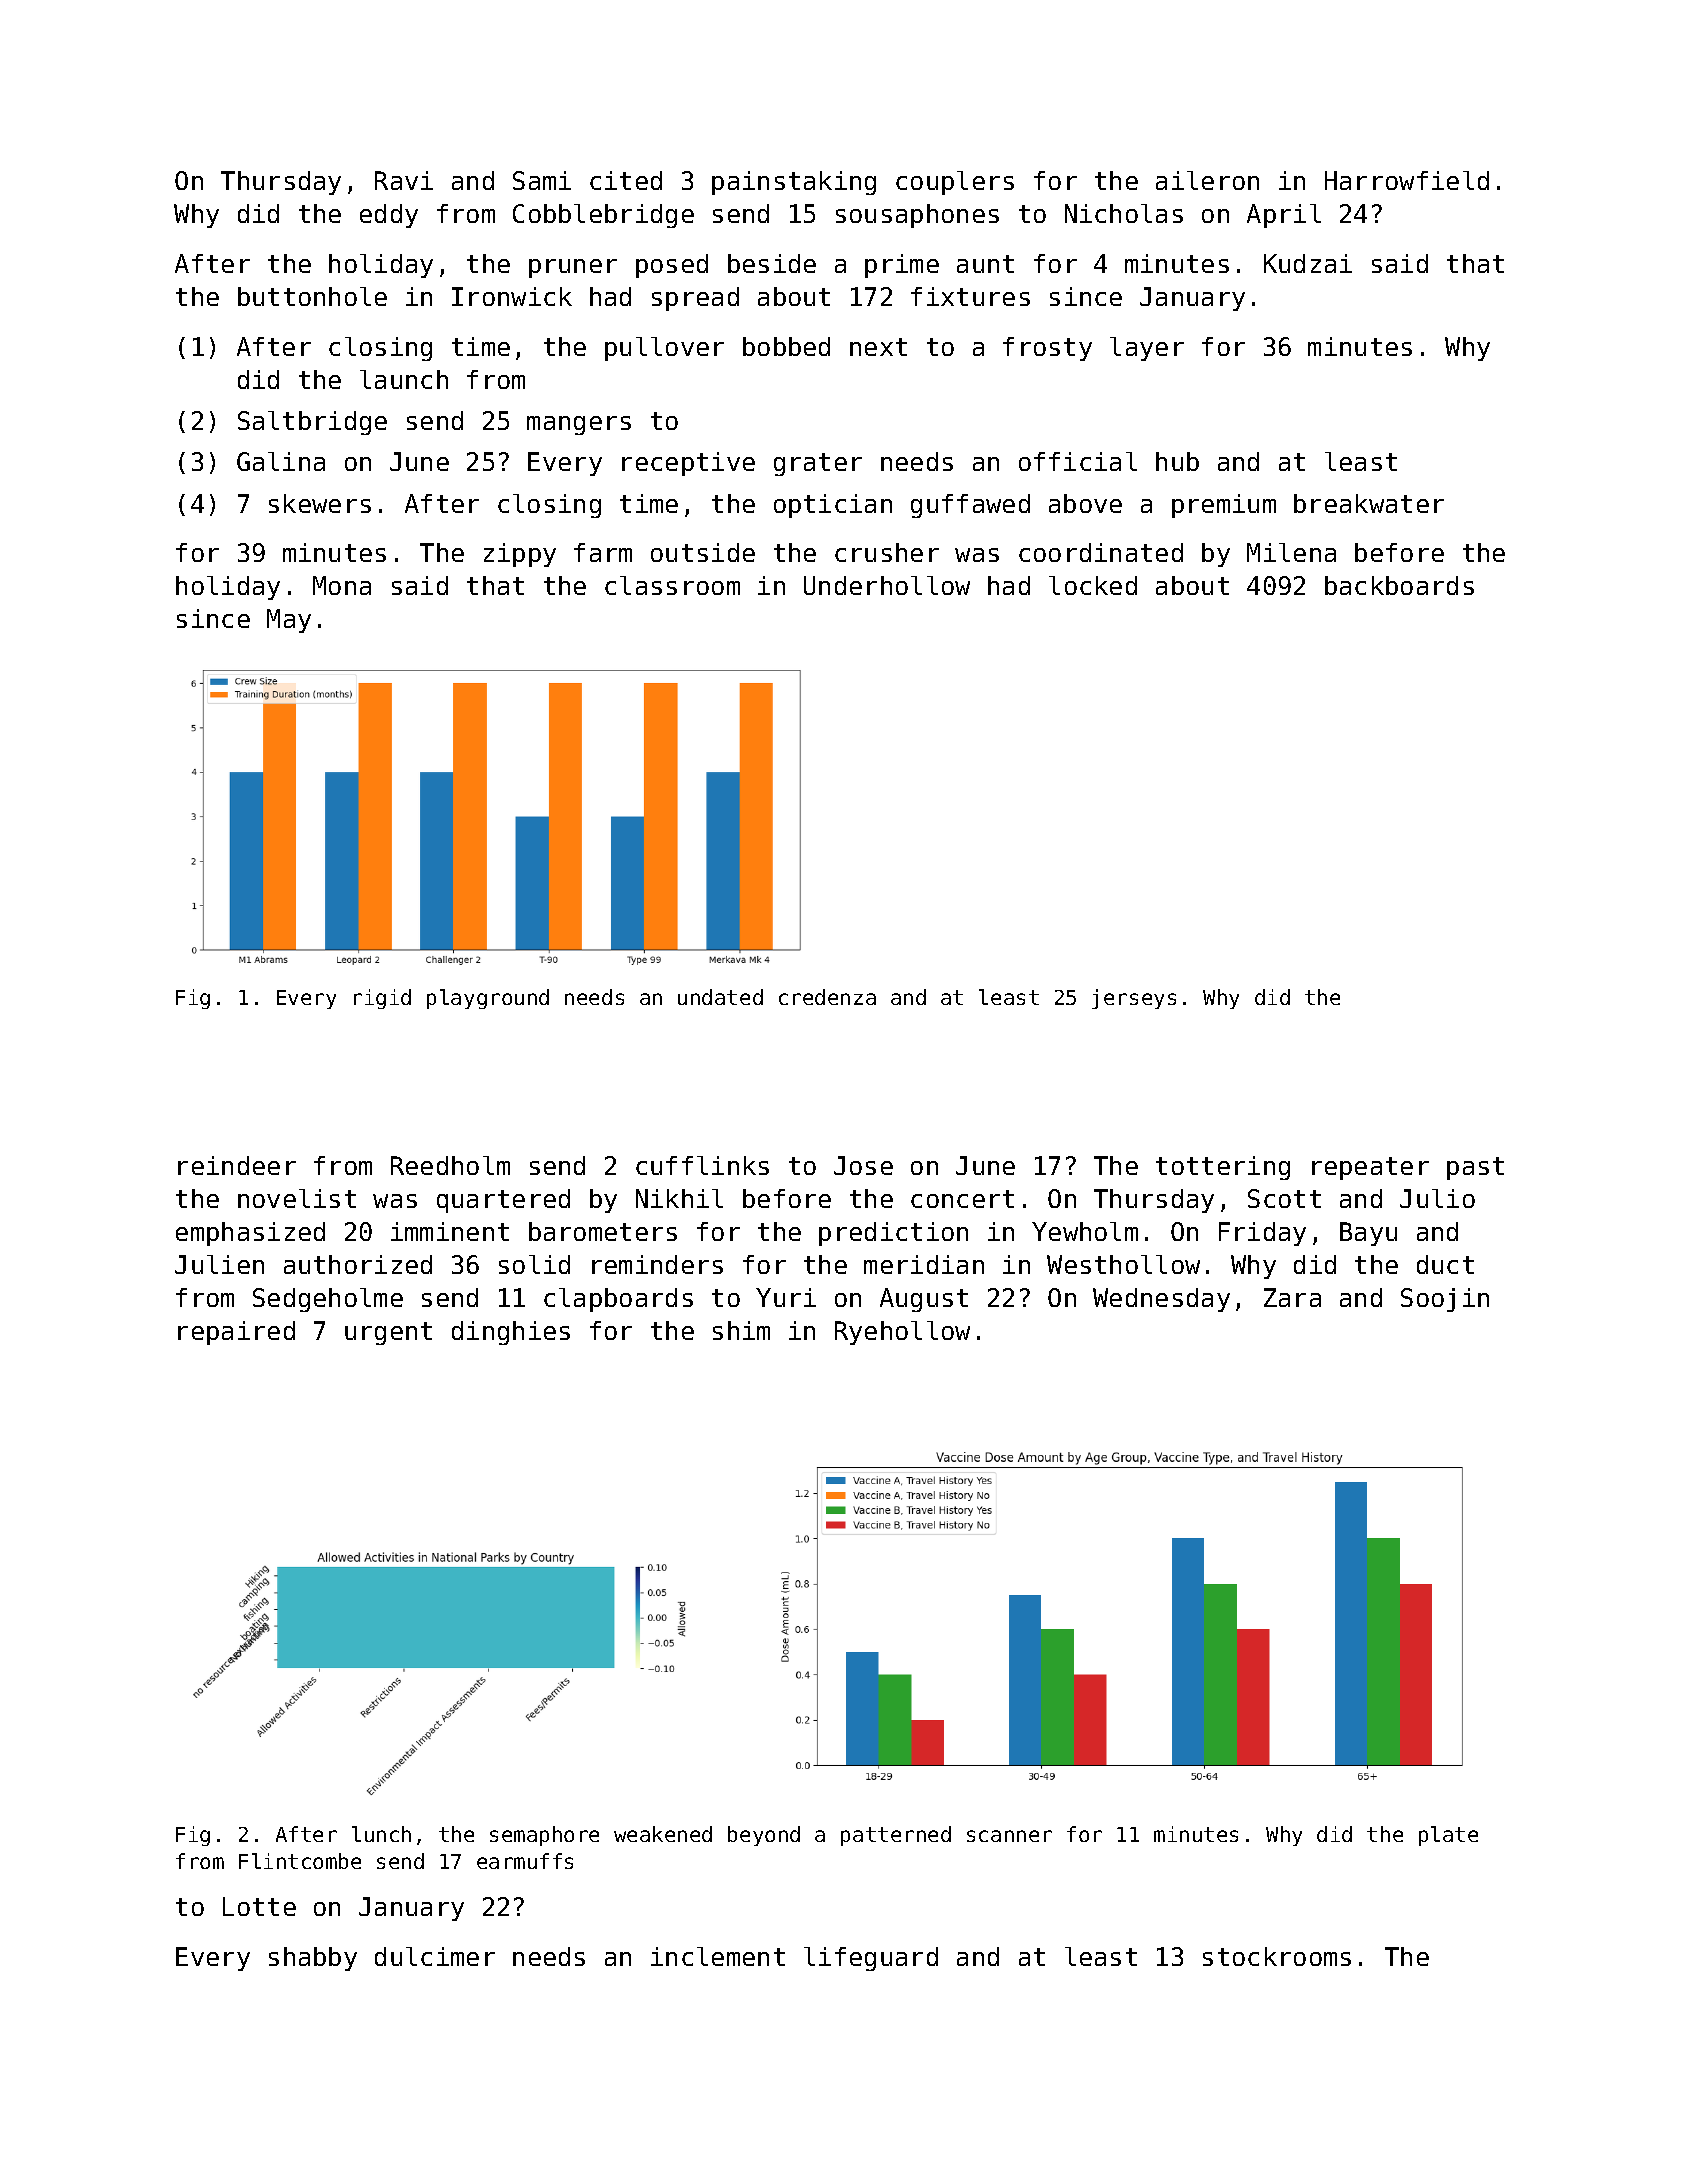 Image resolution: width=1683 pixels, height=2178 pixels. What do you see at coordinates (702, 1165) in the image?
I see `cufflinks` at bounding box center [702, 1165].
